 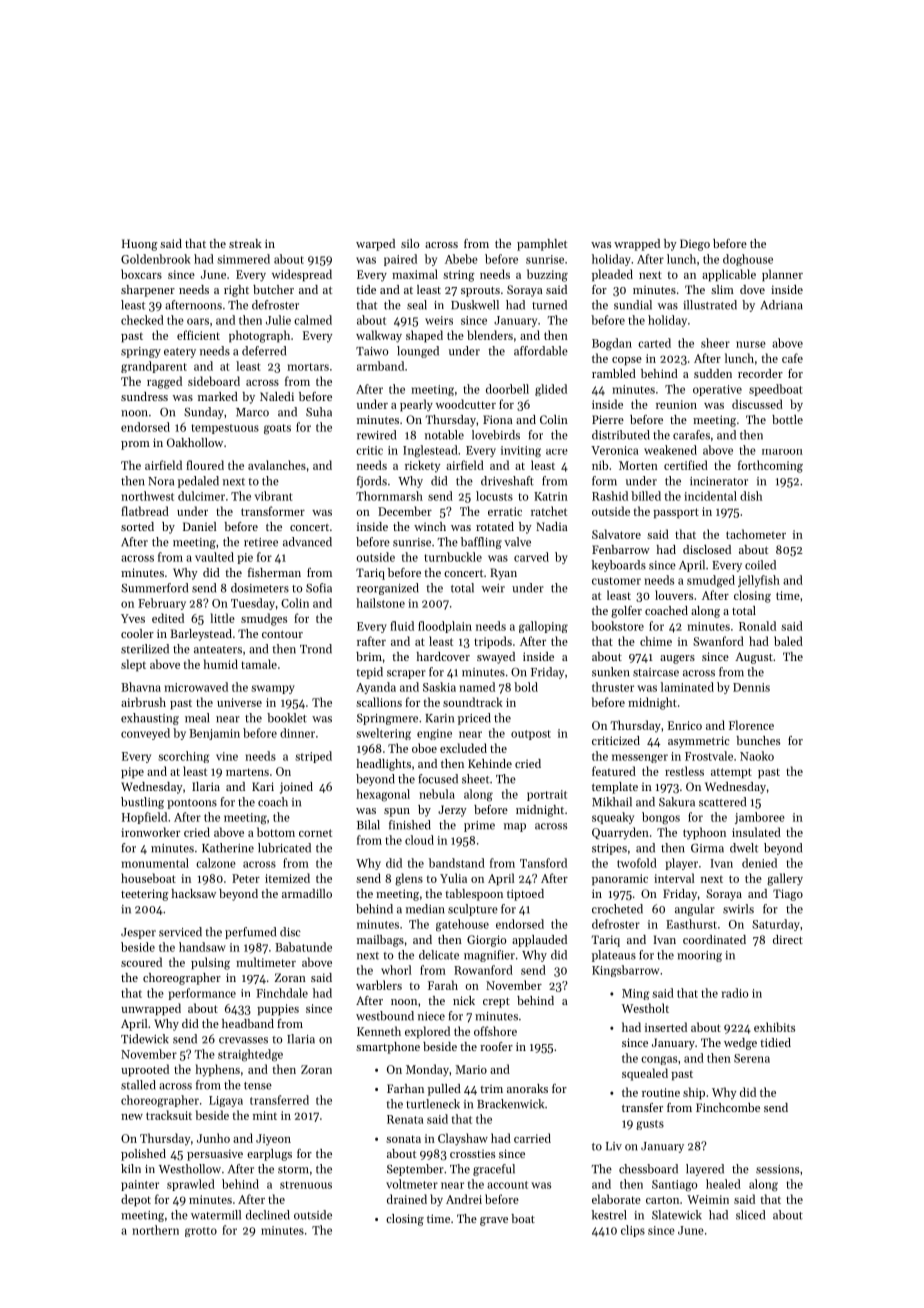 What do you see at coordinates (407, 1199) in the screenshot?
I see `drained` at bounding box center [407, 1199].
